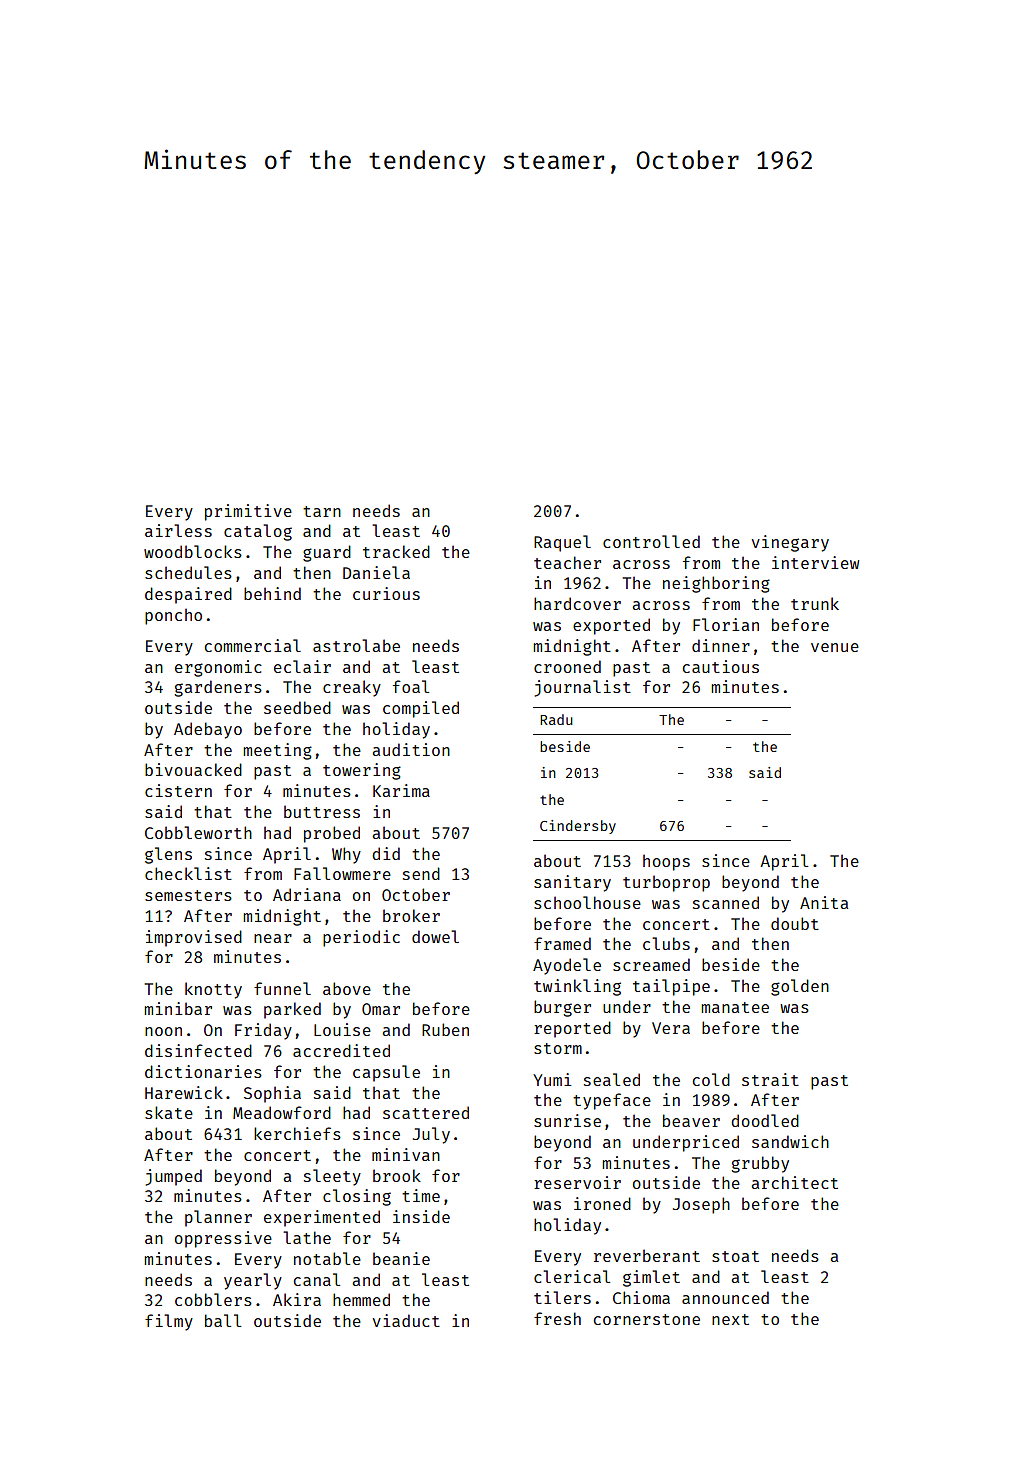 The width and height of the screenshot is (1013, 1467). Describe the element at coordinates (795, 923) in the screenshot. I see `doubt` at that location.
